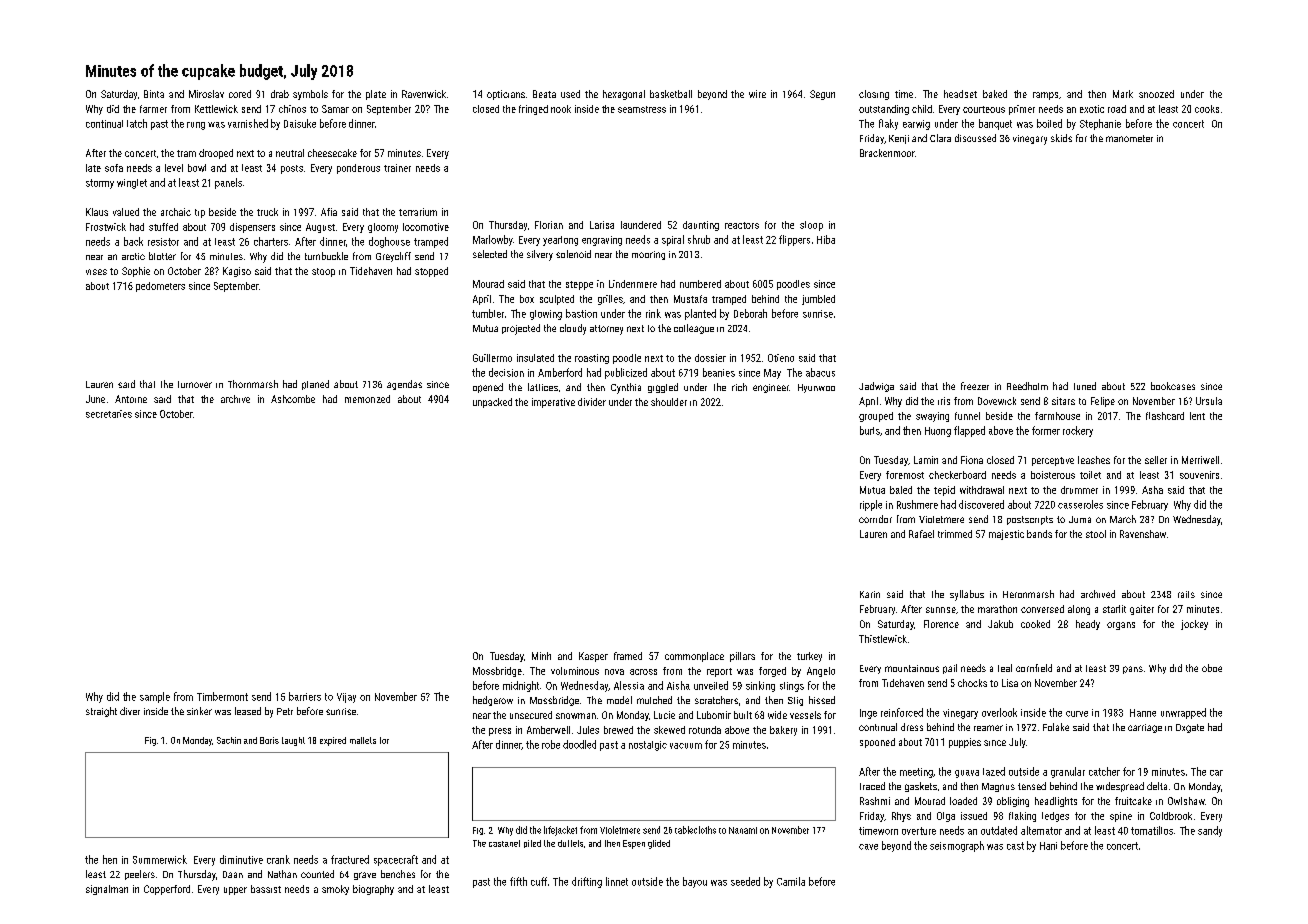 The image size is (1308, 924). I want to click on Larisa, so click(602, 225).
